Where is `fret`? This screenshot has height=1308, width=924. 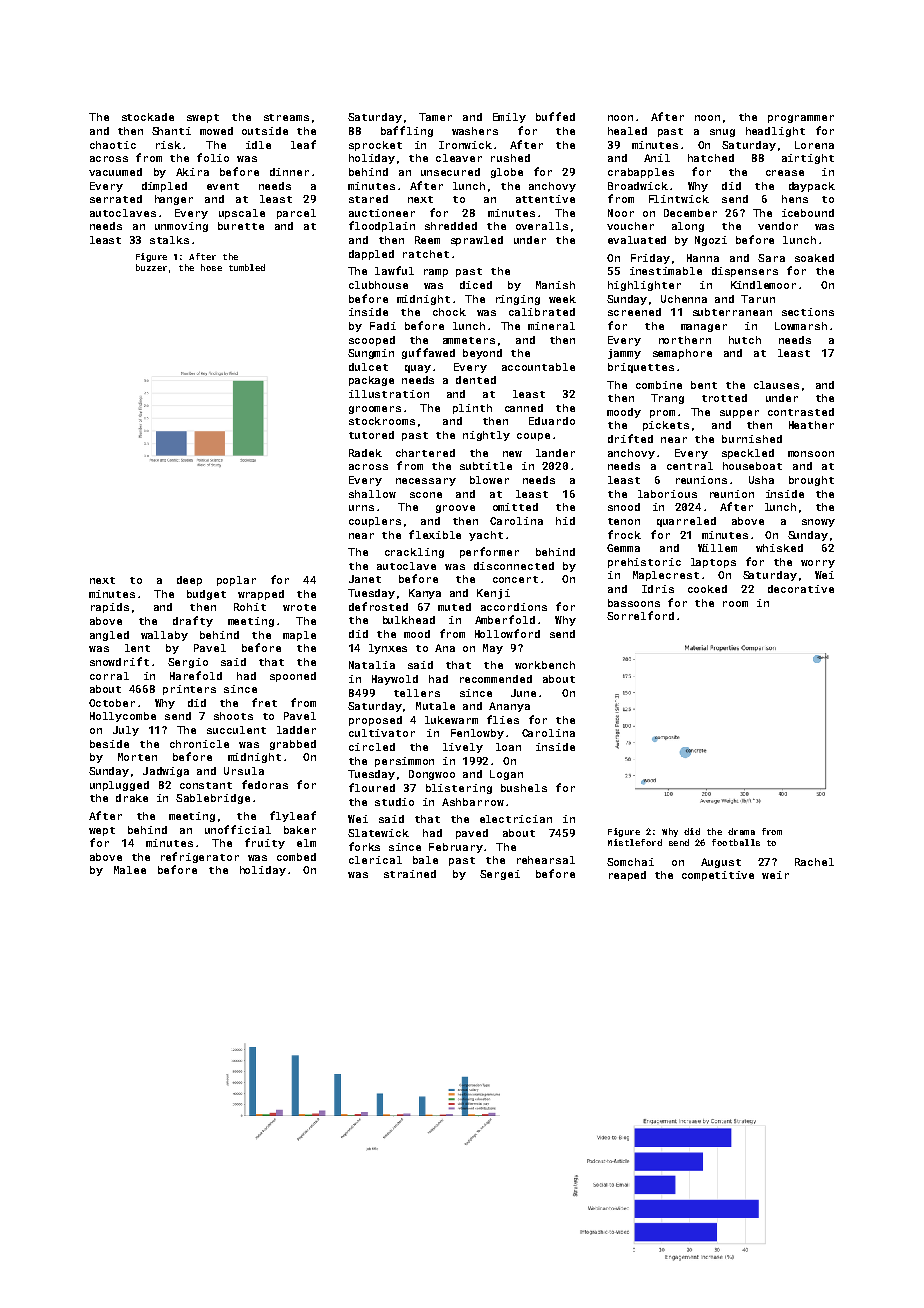
fret is located at coordinates (264, 702).
